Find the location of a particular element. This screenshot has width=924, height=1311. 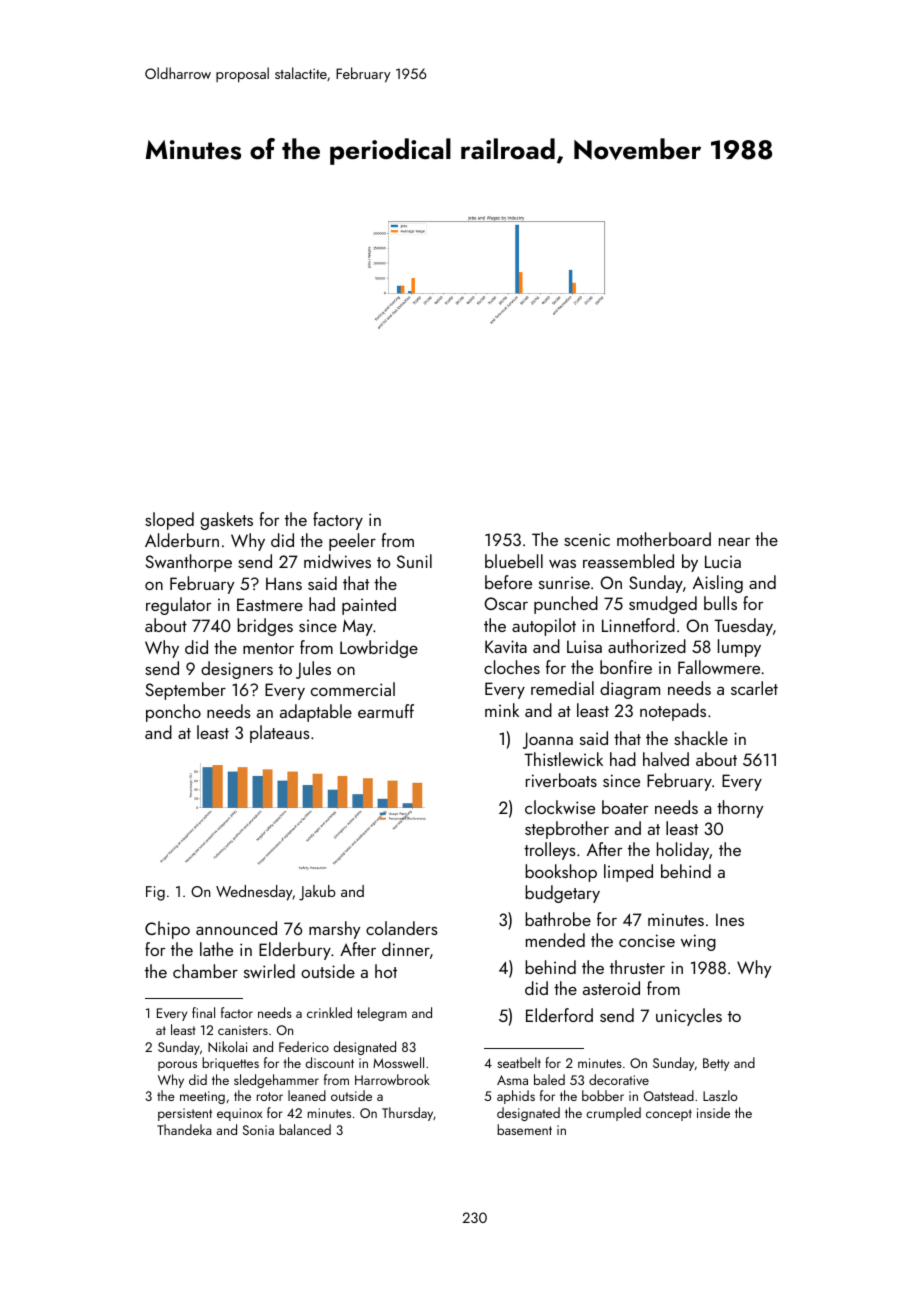

Aisling is located at coordinates (718, 584).
